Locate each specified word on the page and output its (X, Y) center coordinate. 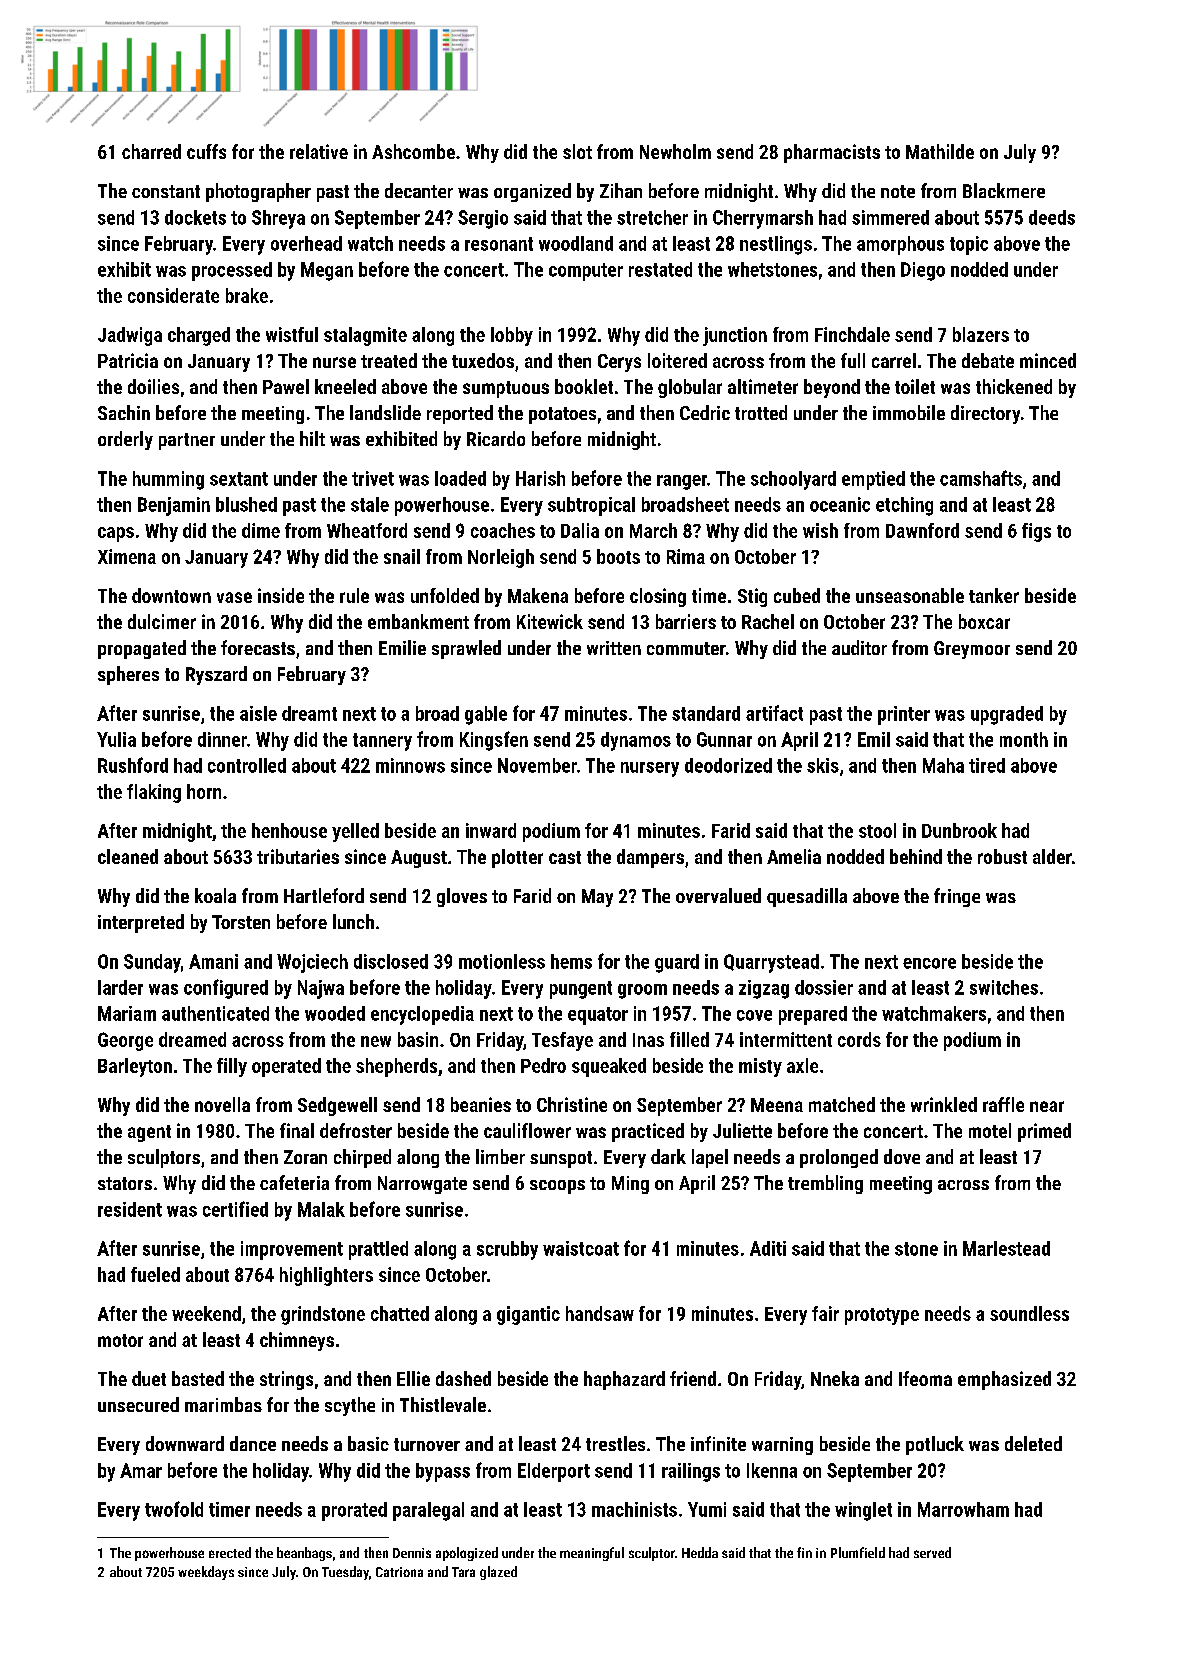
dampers (650, 858)
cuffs (206, 151)
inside (281, 595)
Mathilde (940, 151)
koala (215, 895)
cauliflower (527, 1130)
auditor (859, 647)
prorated (354, 1511)
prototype (882, 1316)
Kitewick (550, 621)
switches (1004, 987)
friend (693, 1378)
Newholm (675, 151)
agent (149, 1133)
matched (842, 1104)
